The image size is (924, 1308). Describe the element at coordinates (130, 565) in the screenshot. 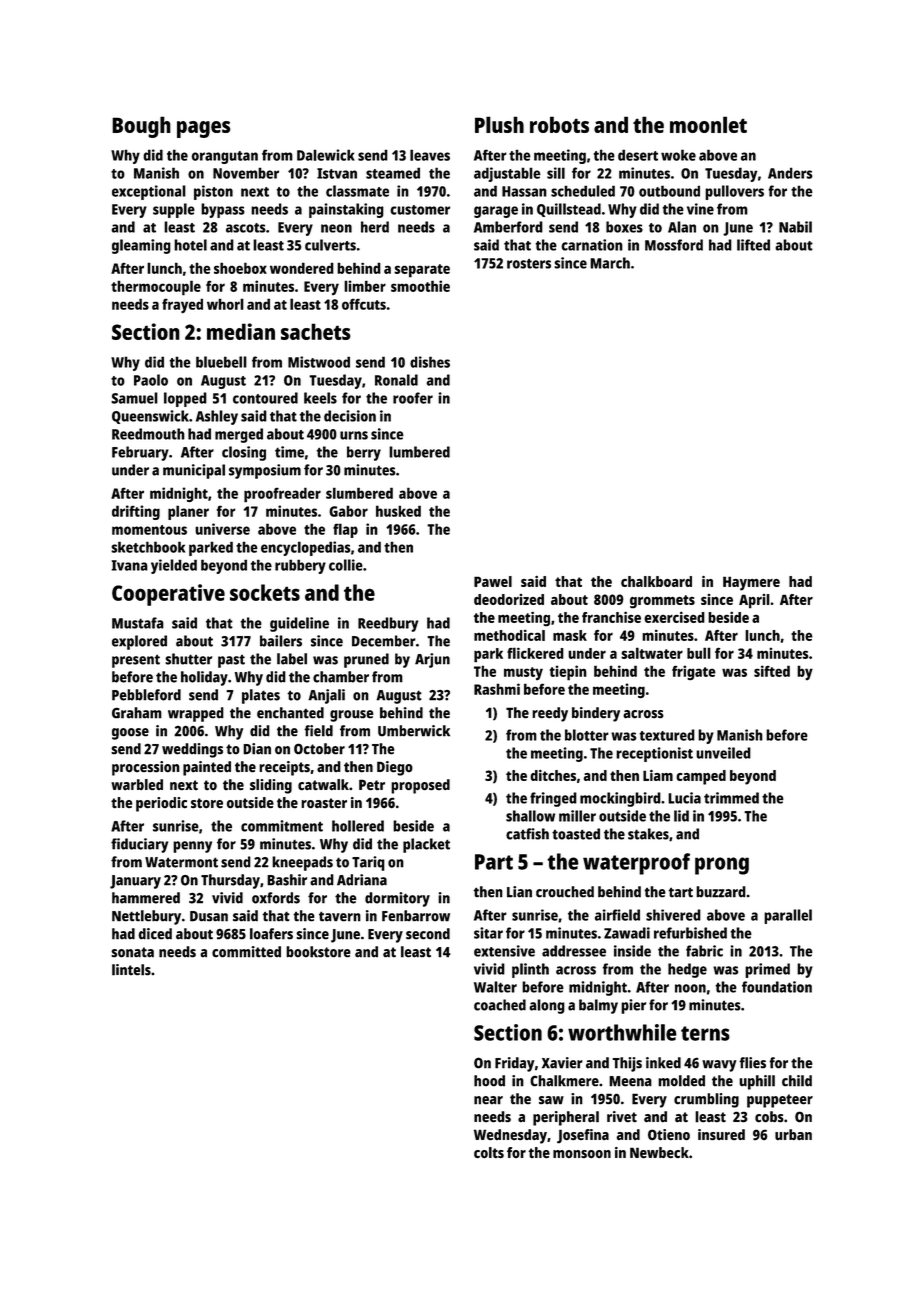

I see `Ivana` at that location.
